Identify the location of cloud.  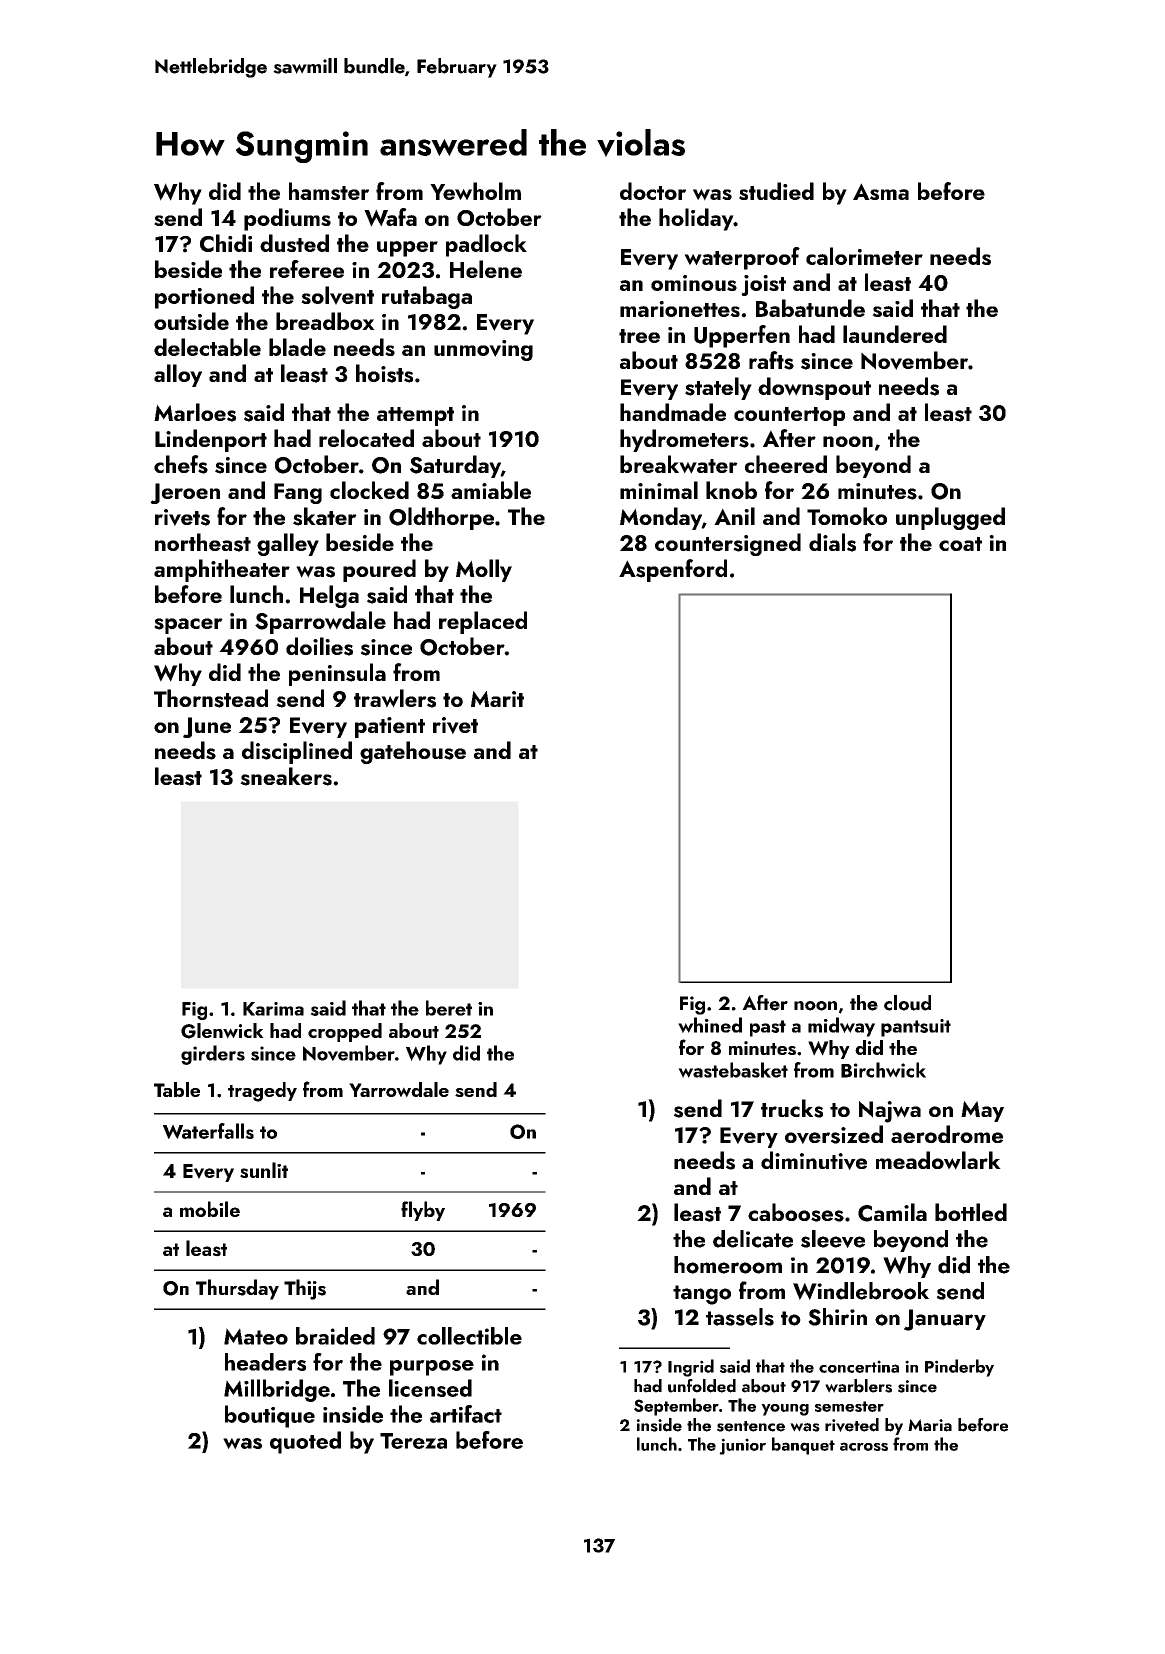
(907, 1003).
